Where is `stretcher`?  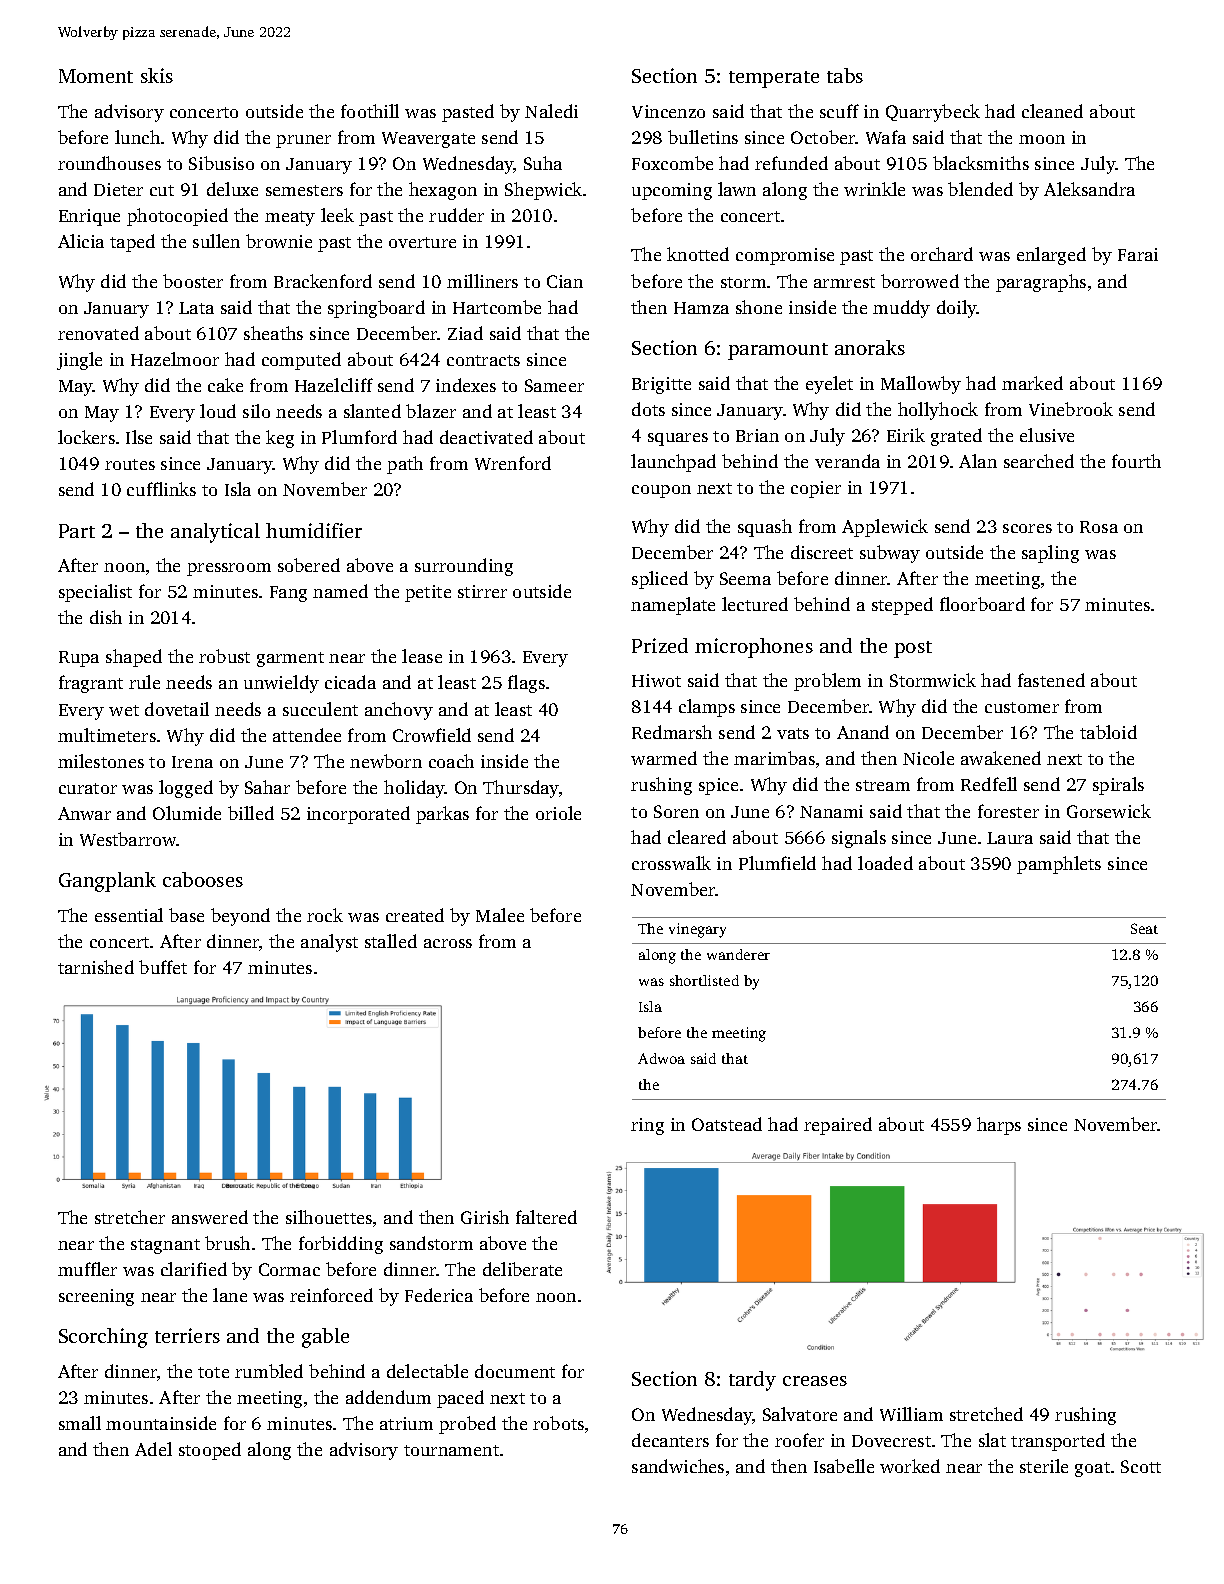 stretcher is located at coordinates (130, 1217).
